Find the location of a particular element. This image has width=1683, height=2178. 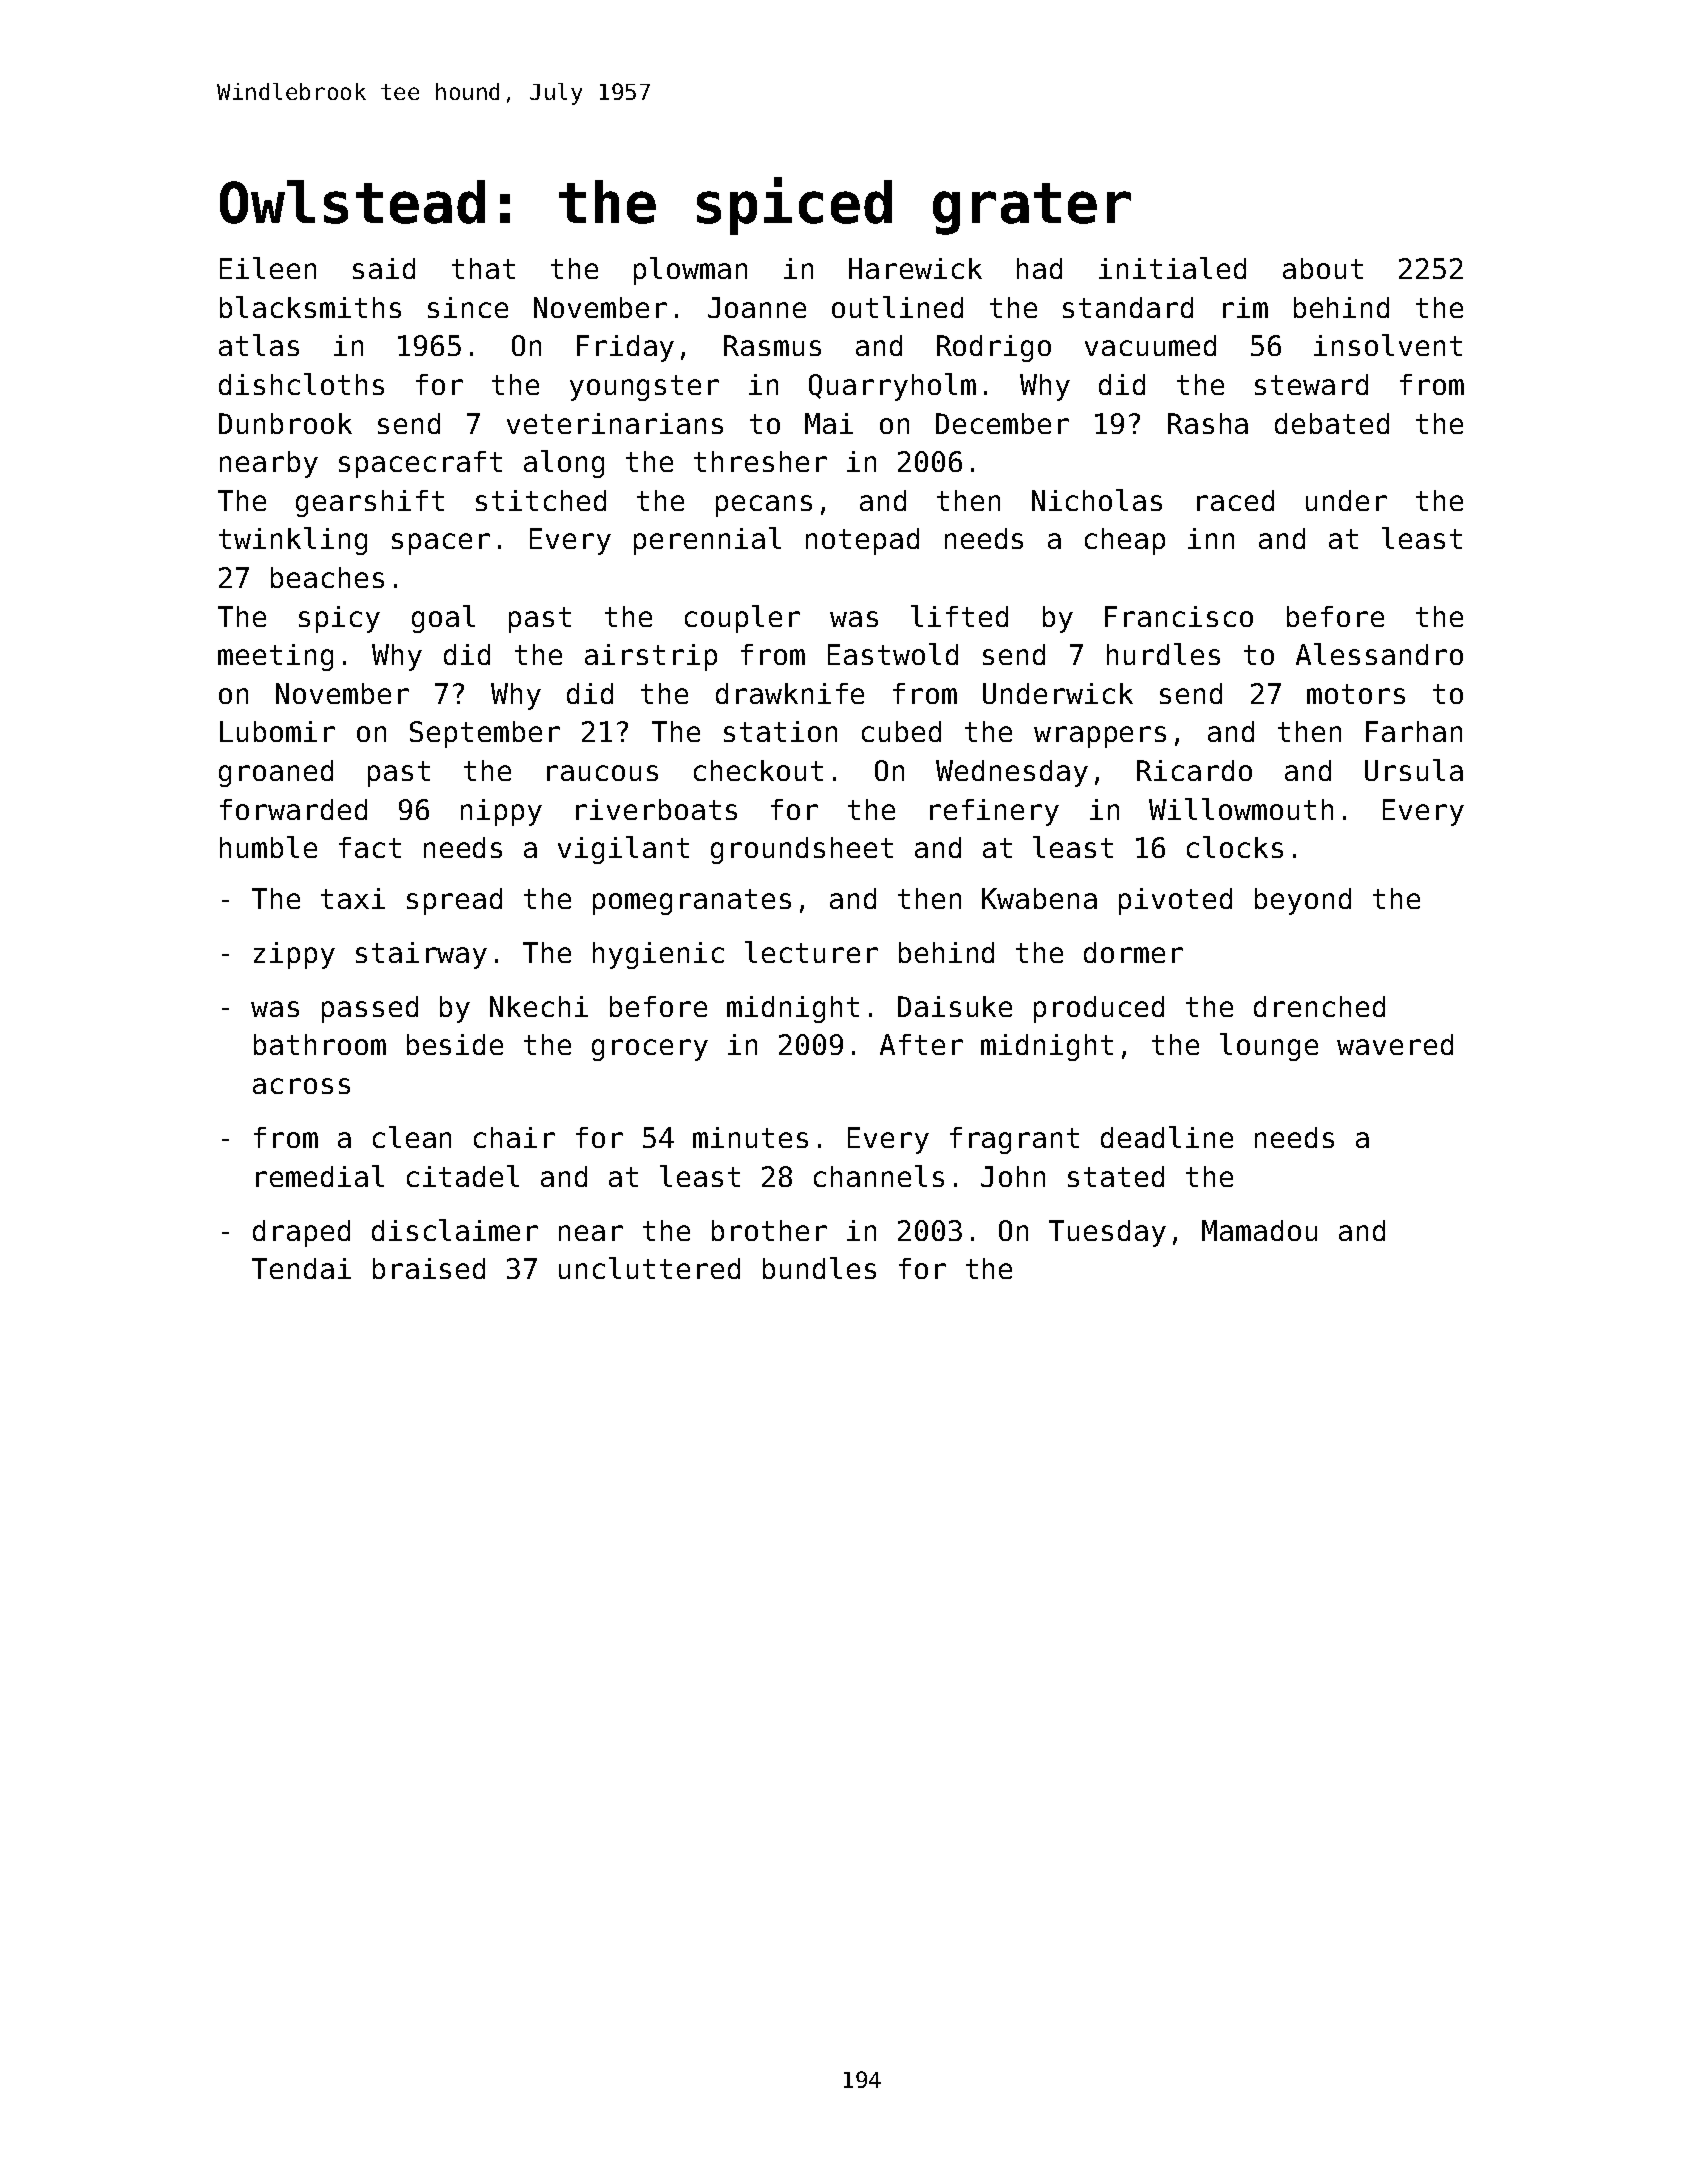

veterinarians is located at coordinates (615, 423).
